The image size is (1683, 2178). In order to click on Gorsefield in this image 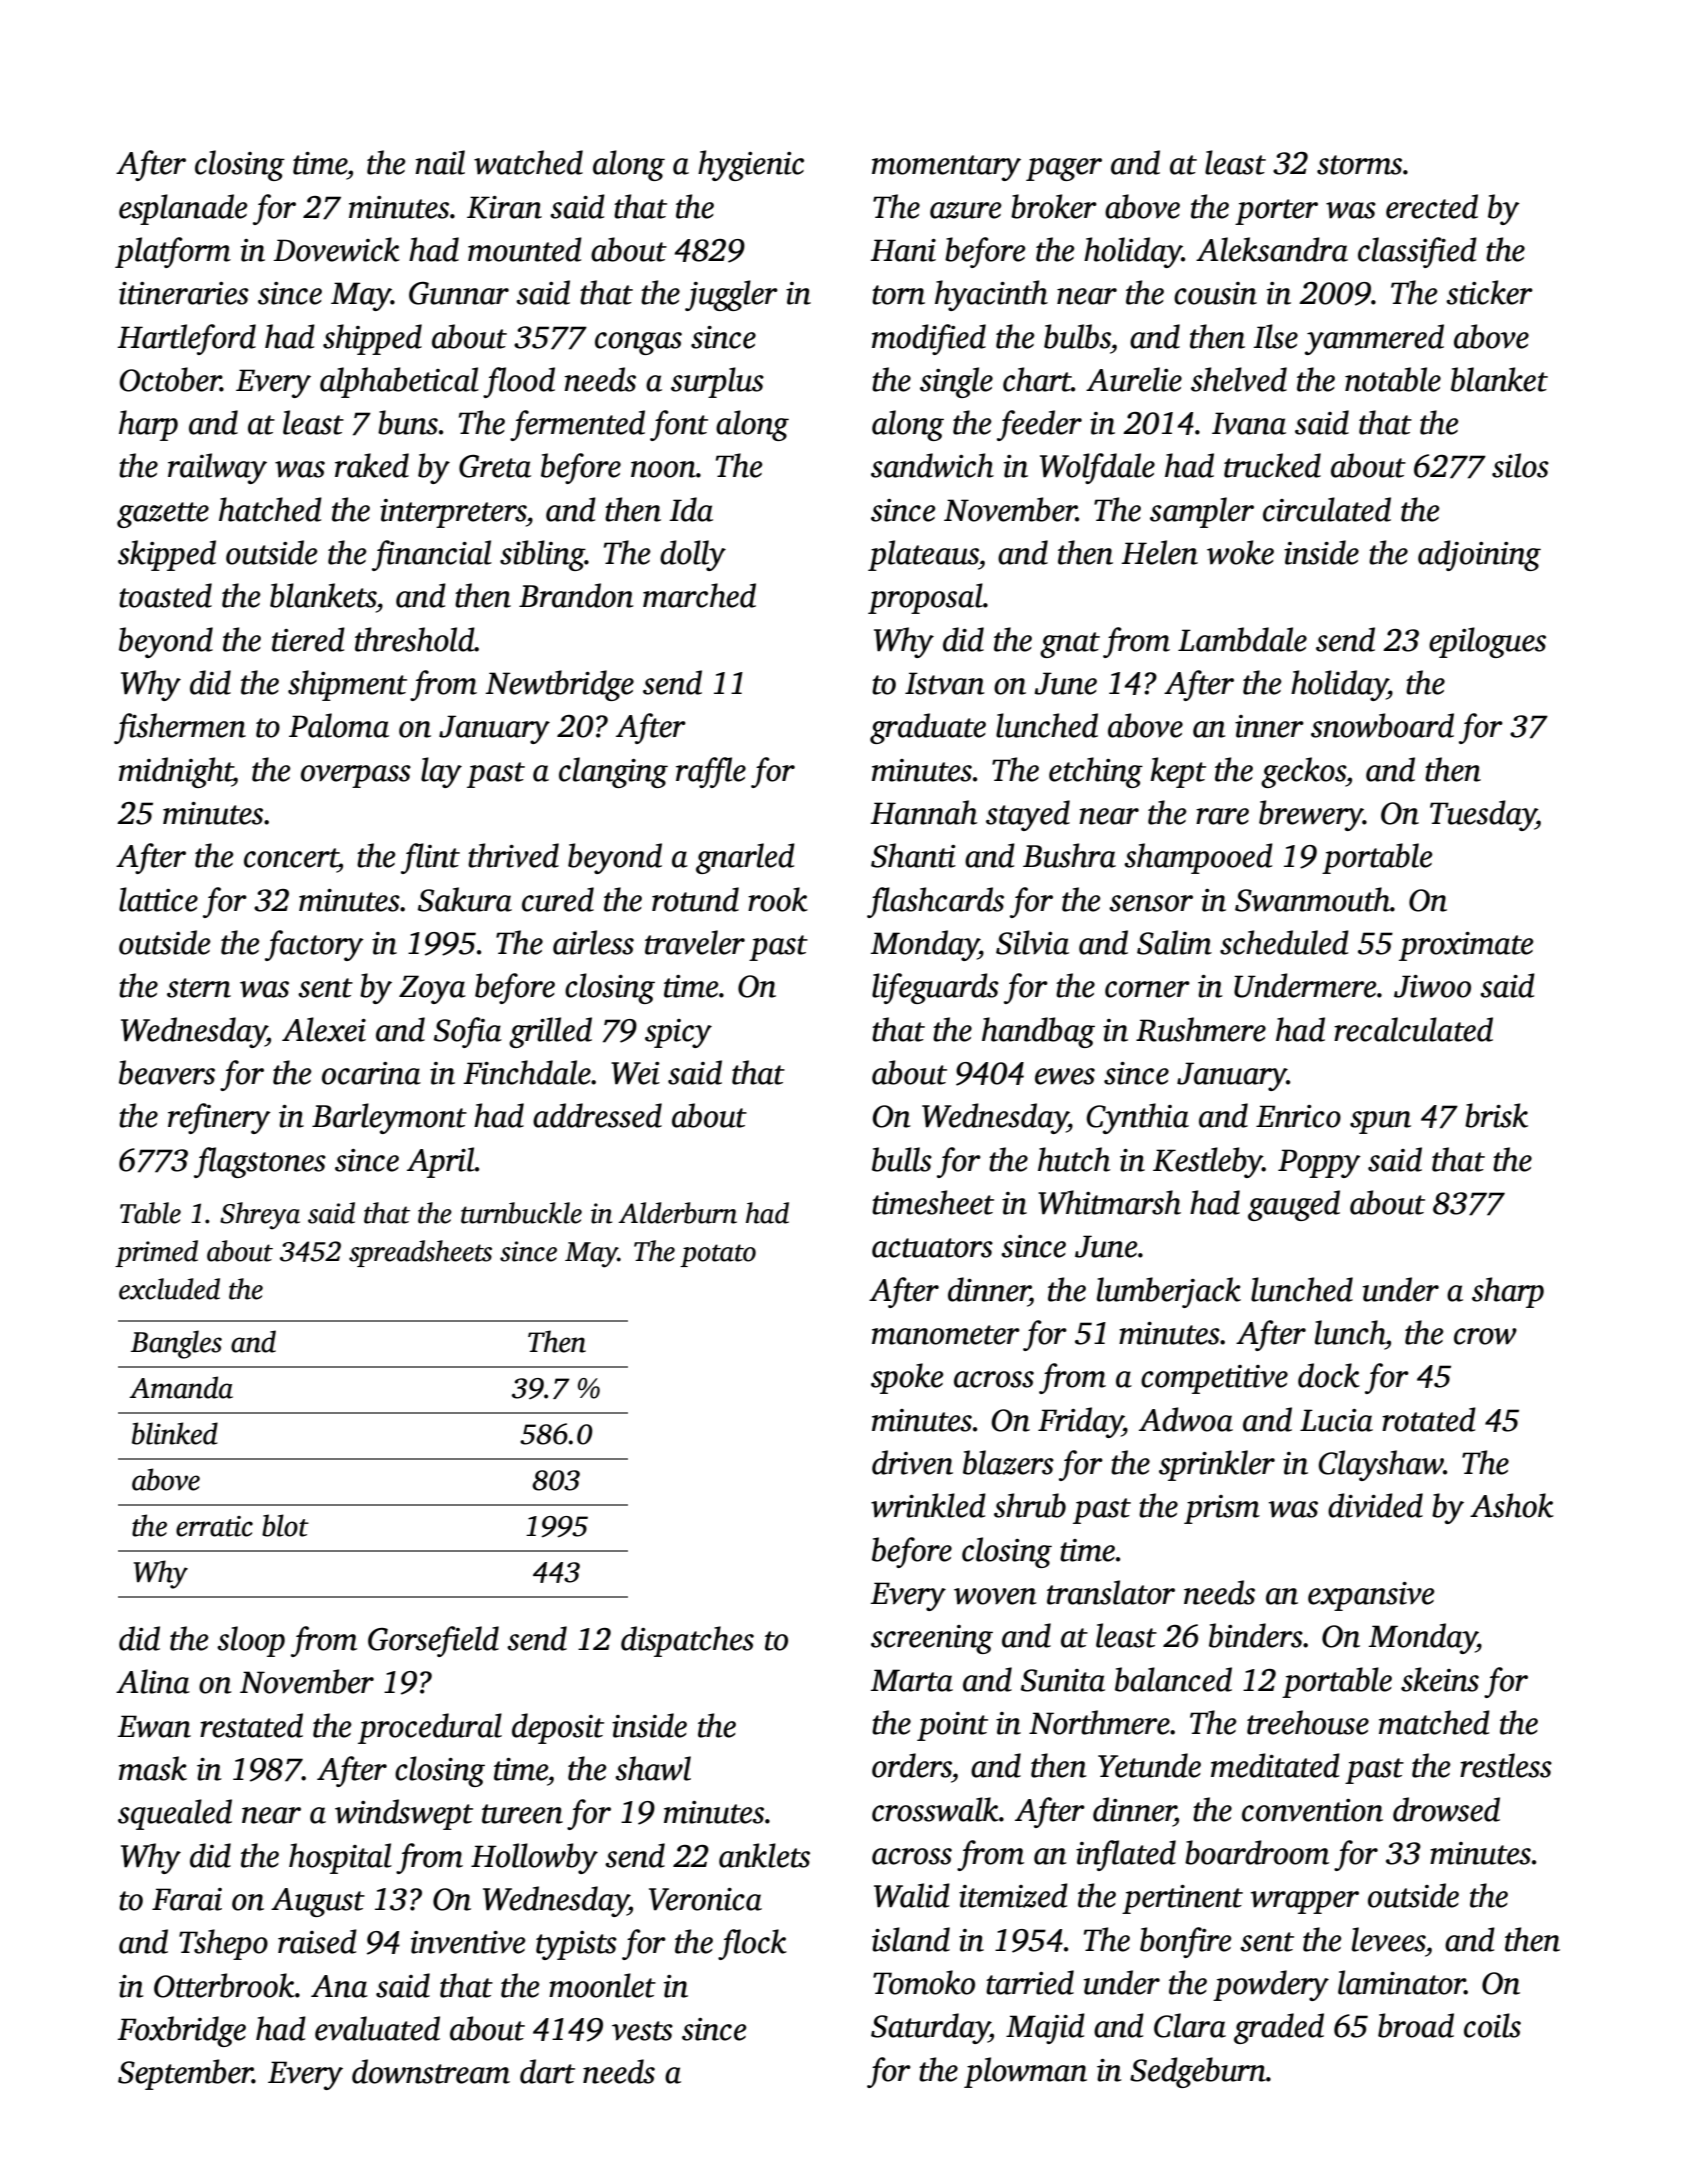, I will do `click(433, 1641)`.
